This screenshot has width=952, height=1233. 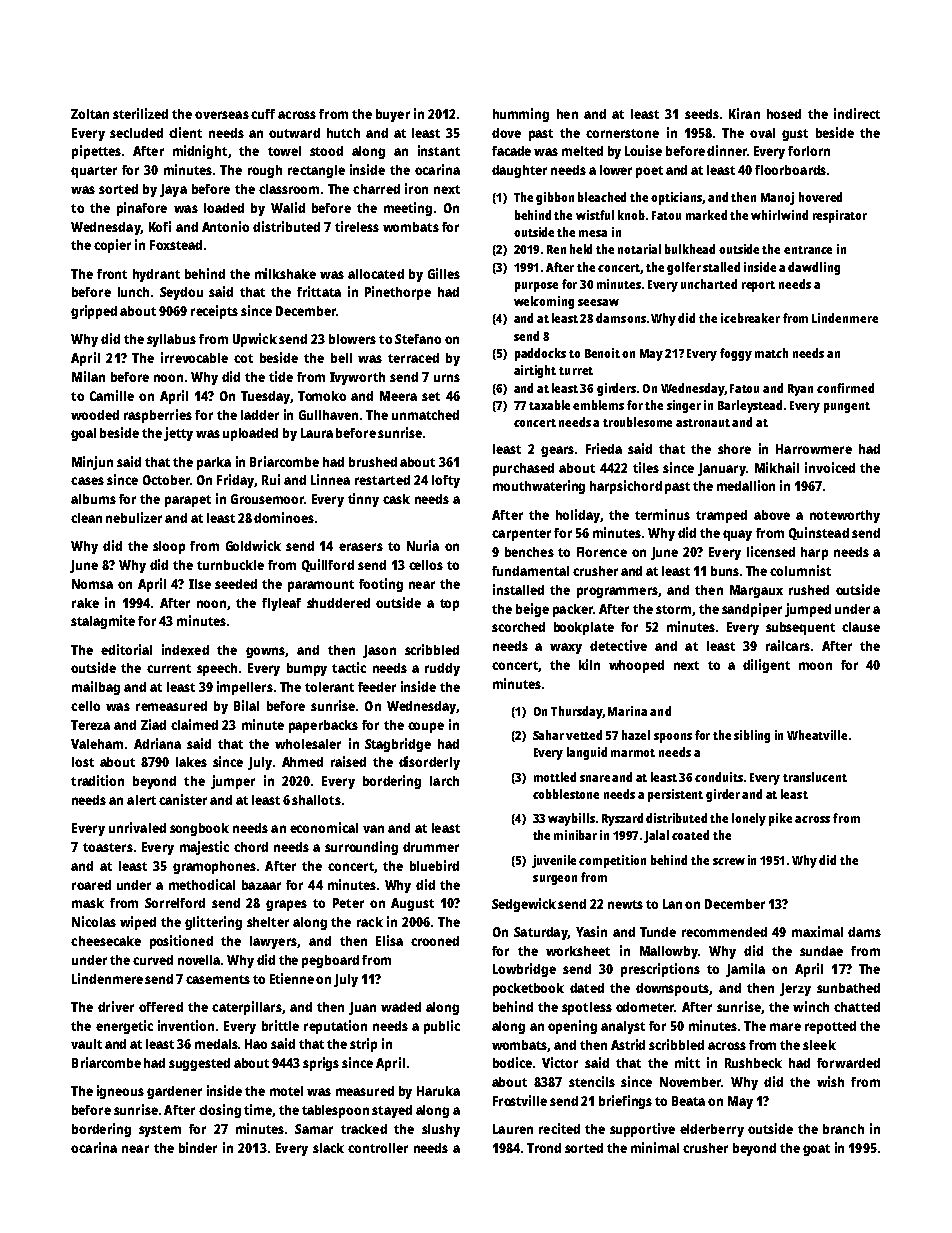 What do you see at coordinates (389, 940) in the screenshot?
I see `Elisa` at bounding box center [389, 940].
